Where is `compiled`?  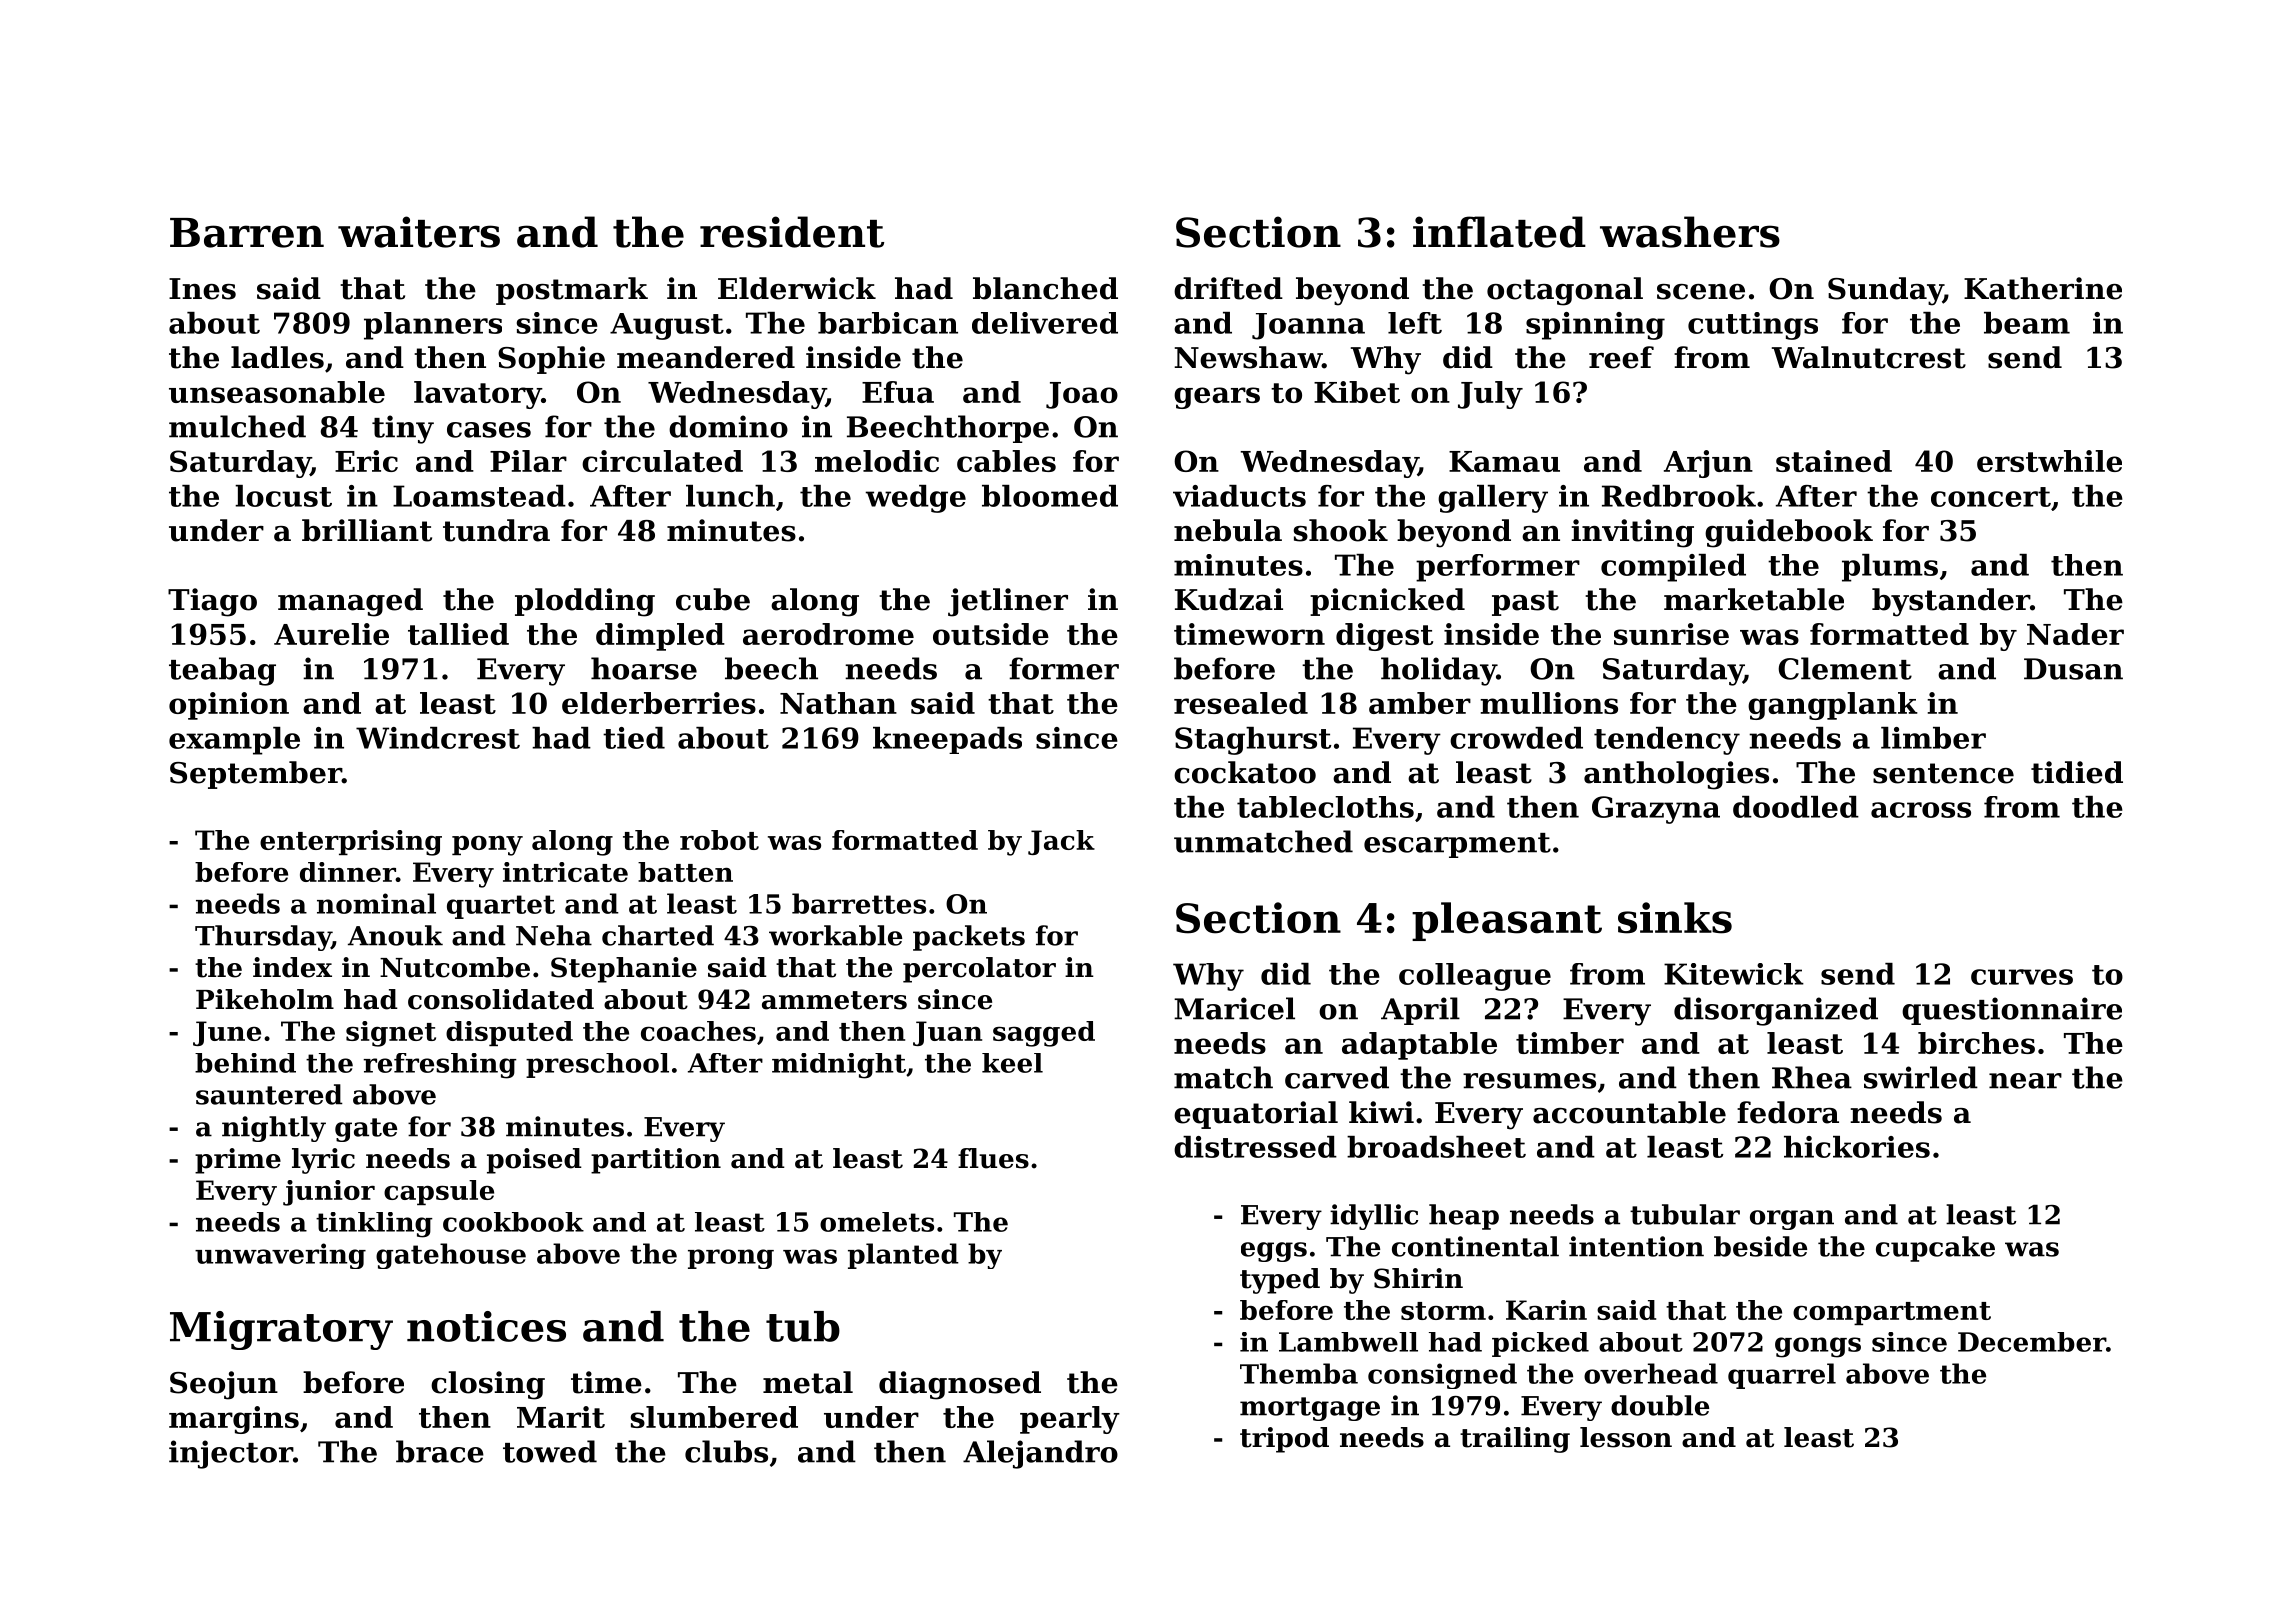 compiled is located at coordinates (1673, 568).
